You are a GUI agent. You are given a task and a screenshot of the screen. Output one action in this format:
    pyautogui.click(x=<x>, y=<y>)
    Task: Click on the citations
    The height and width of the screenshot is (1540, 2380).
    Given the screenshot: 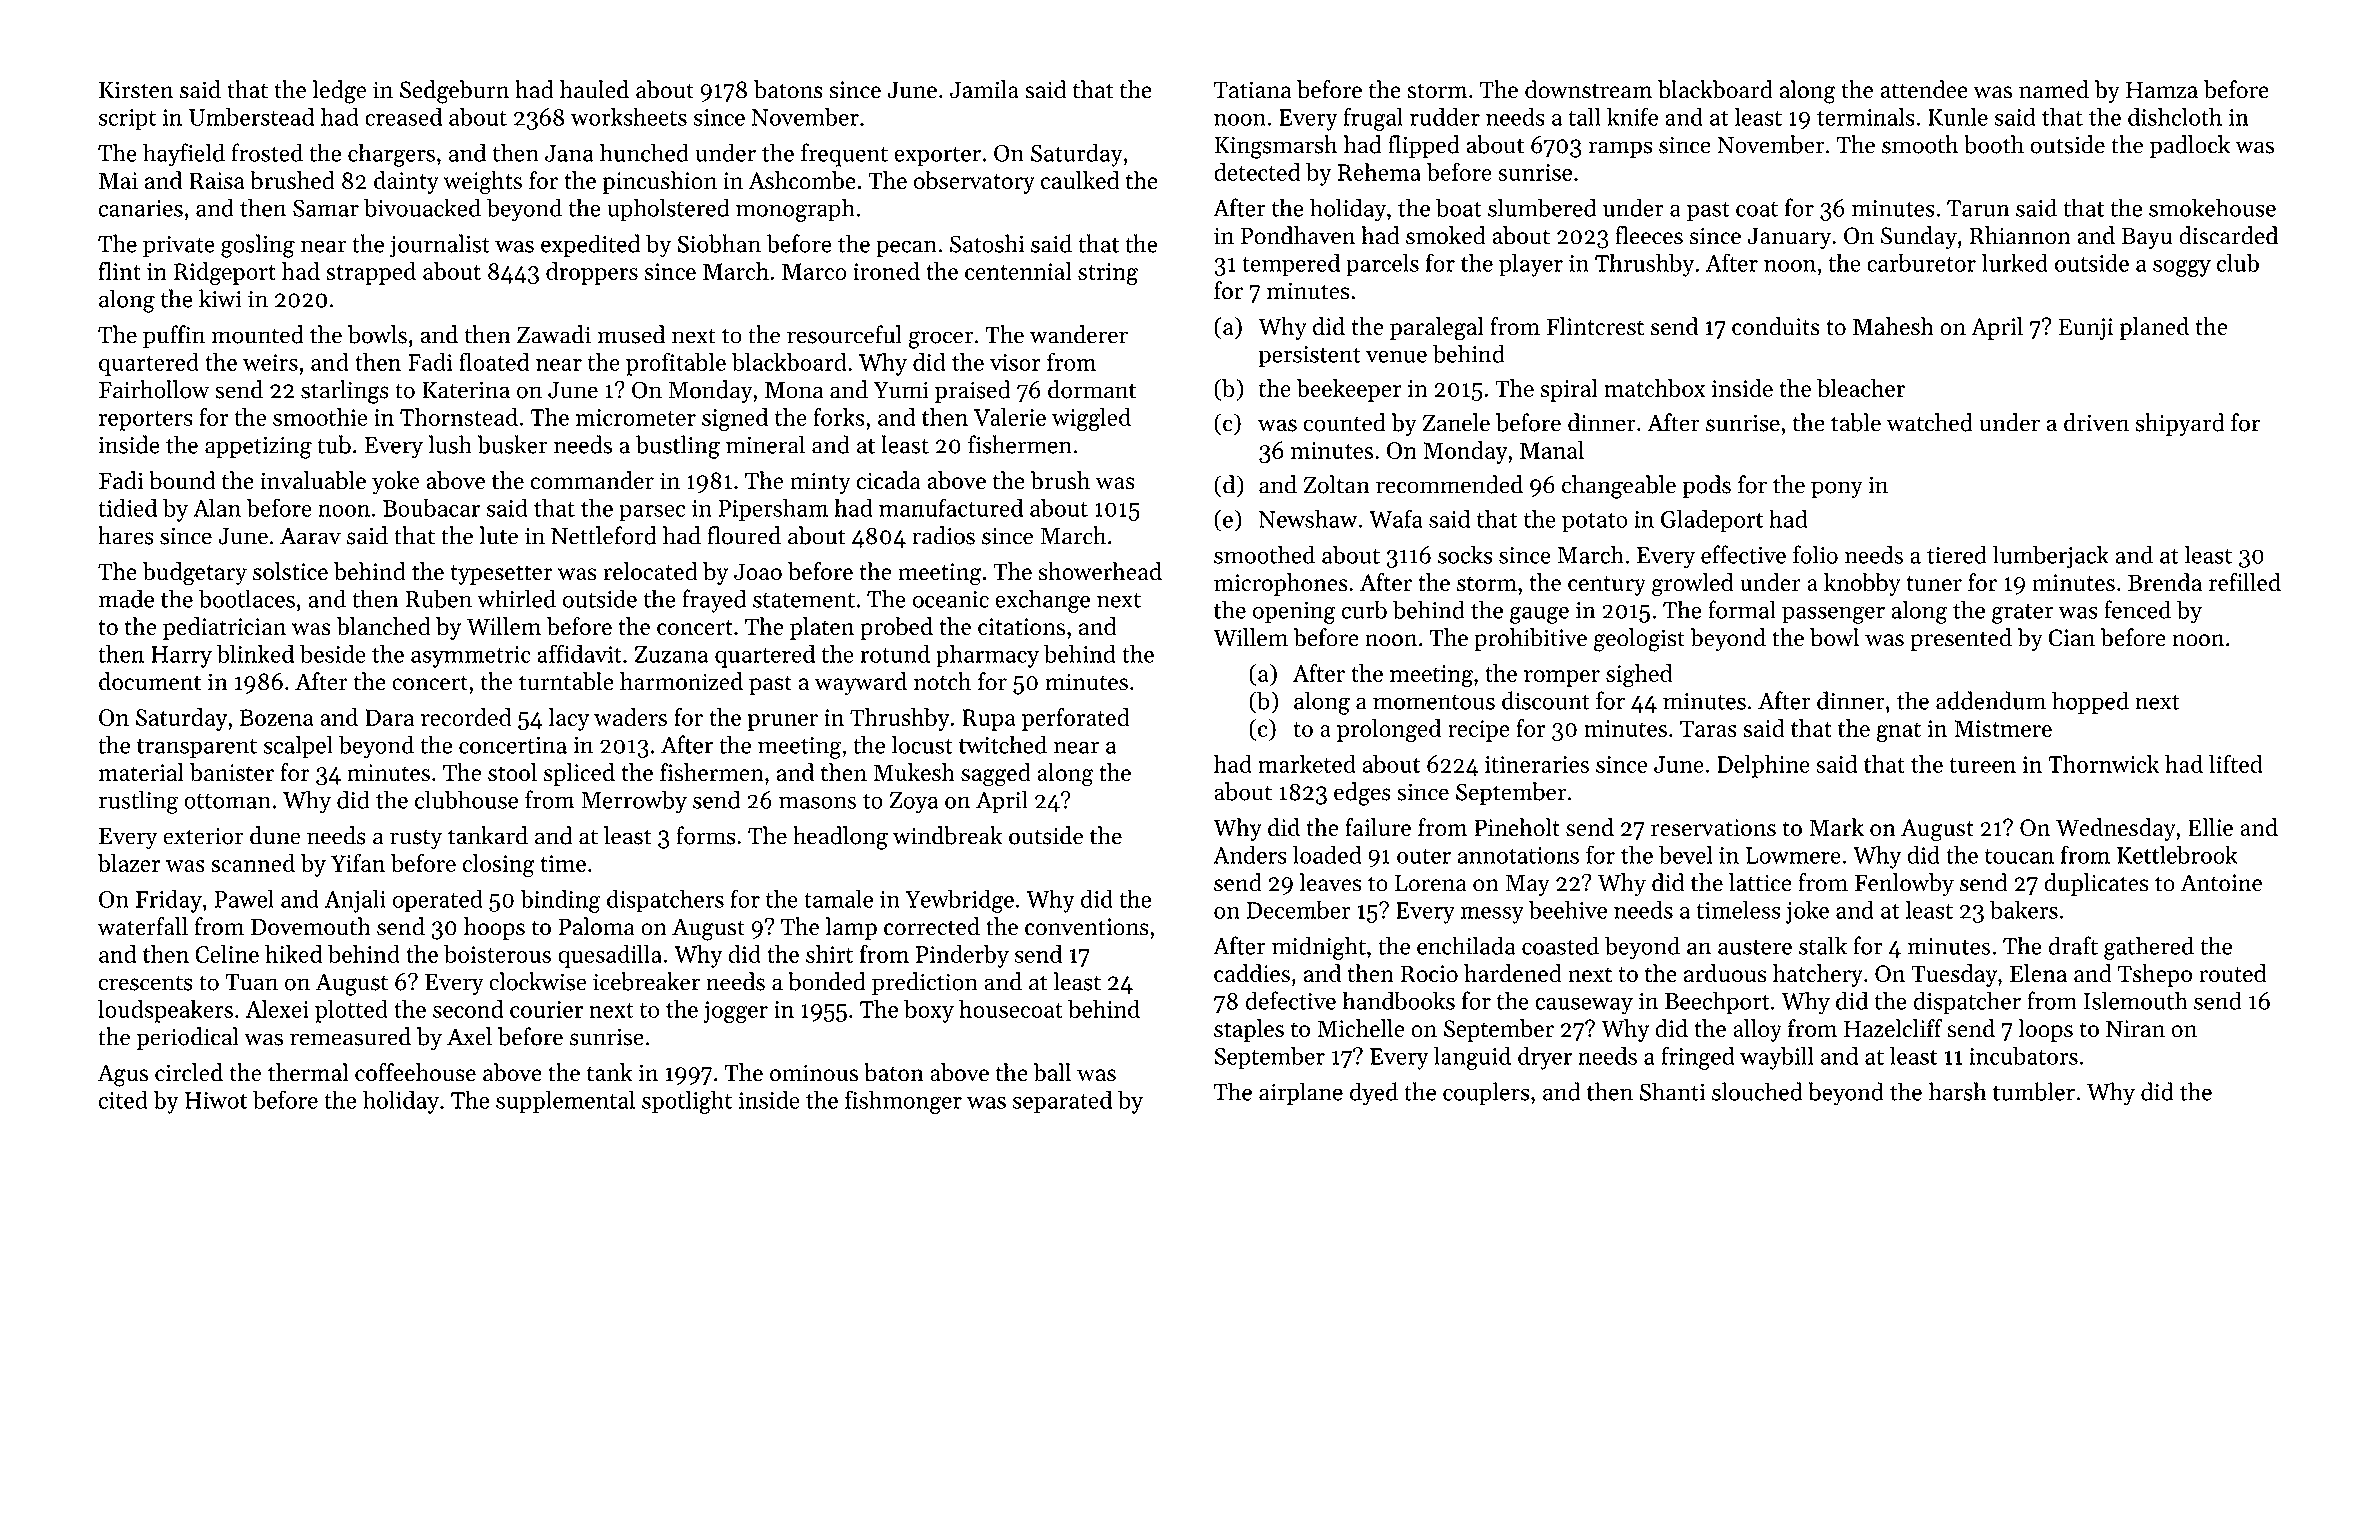 What is the action you would take?
    pyautogui.click(x=1021, y=627)
